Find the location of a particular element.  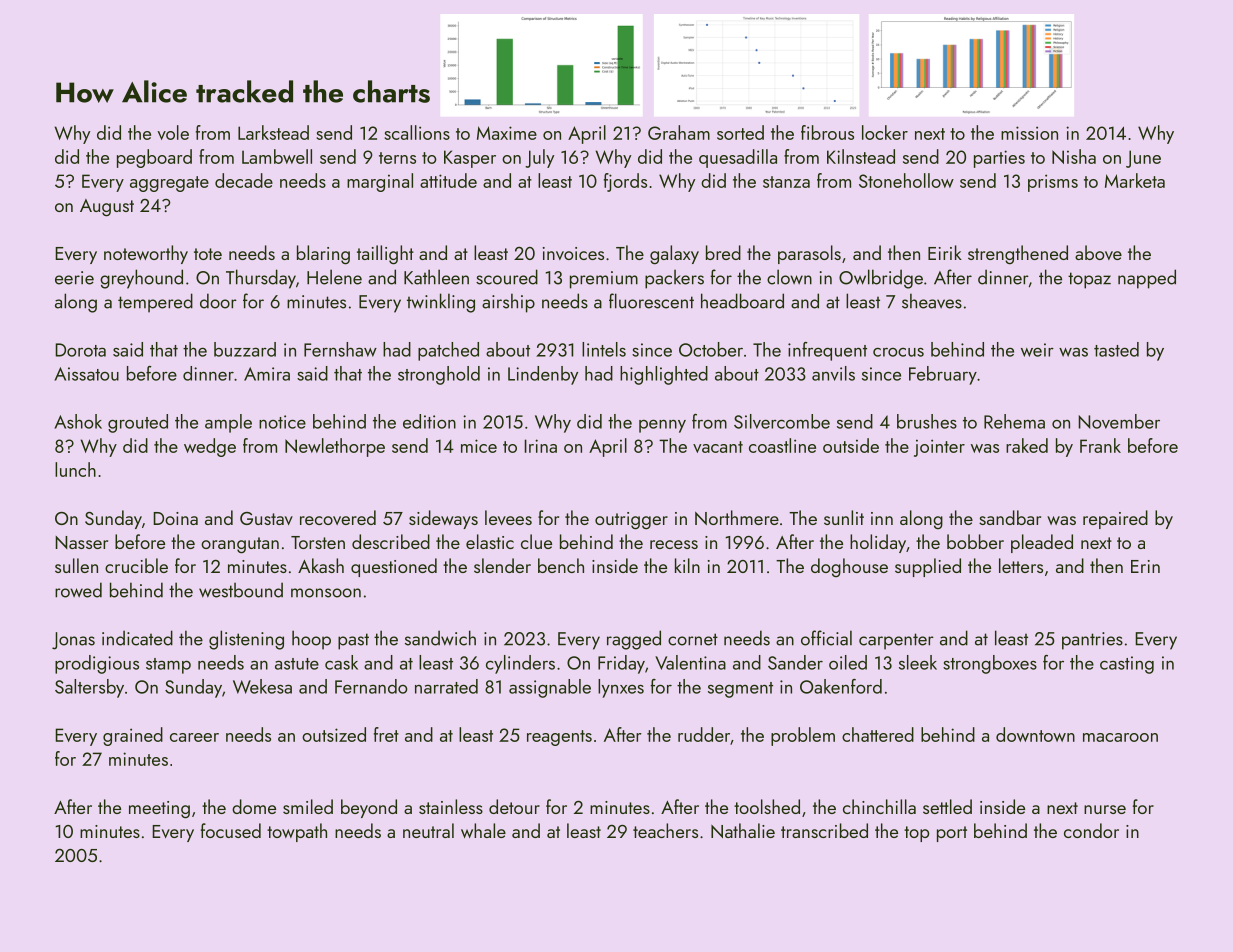

settled is located at coordinates (947, 806).
